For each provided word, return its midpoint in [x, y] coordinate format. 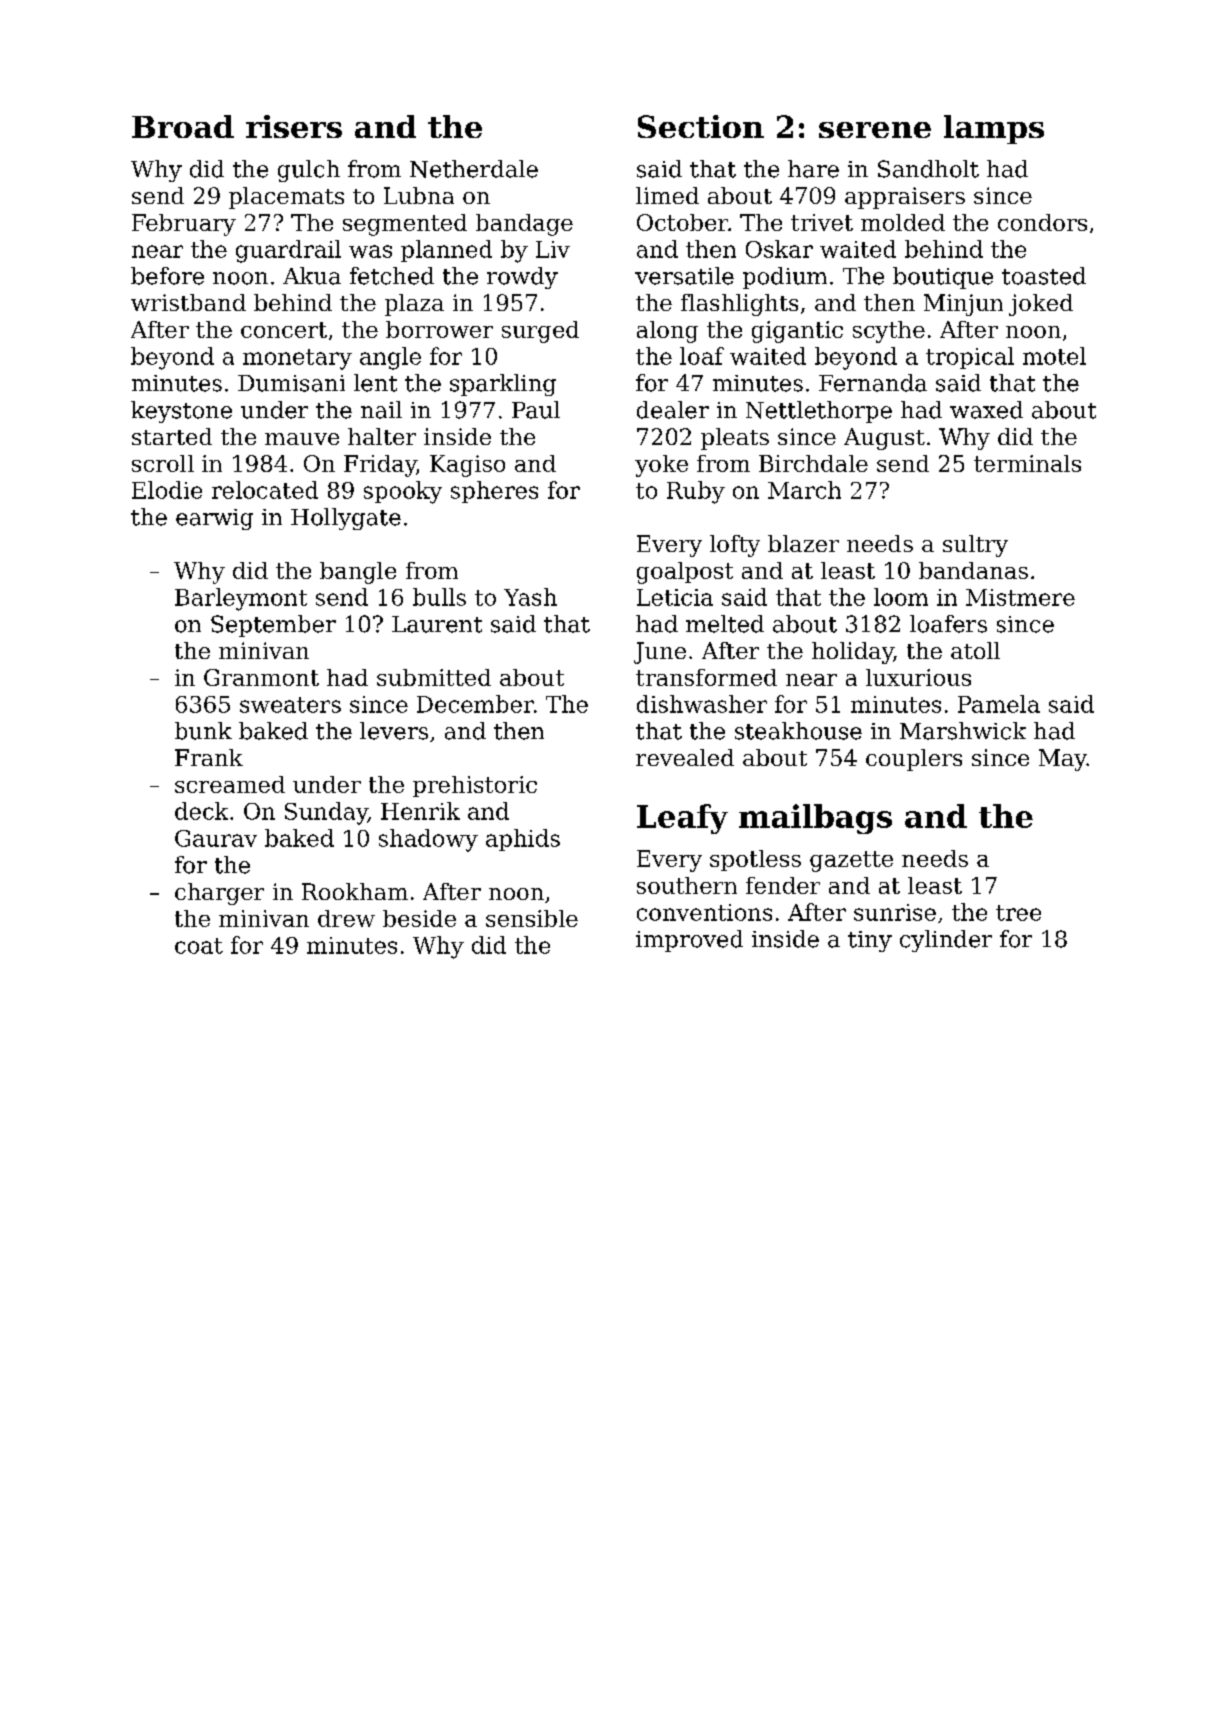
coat [199, 946]
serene [875, 130]
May [1063, 760]
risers [294, 126]
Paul [536, 410]
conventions [704, 912]
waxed [986, 410]
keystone [181, 412]
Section [701, 126]
